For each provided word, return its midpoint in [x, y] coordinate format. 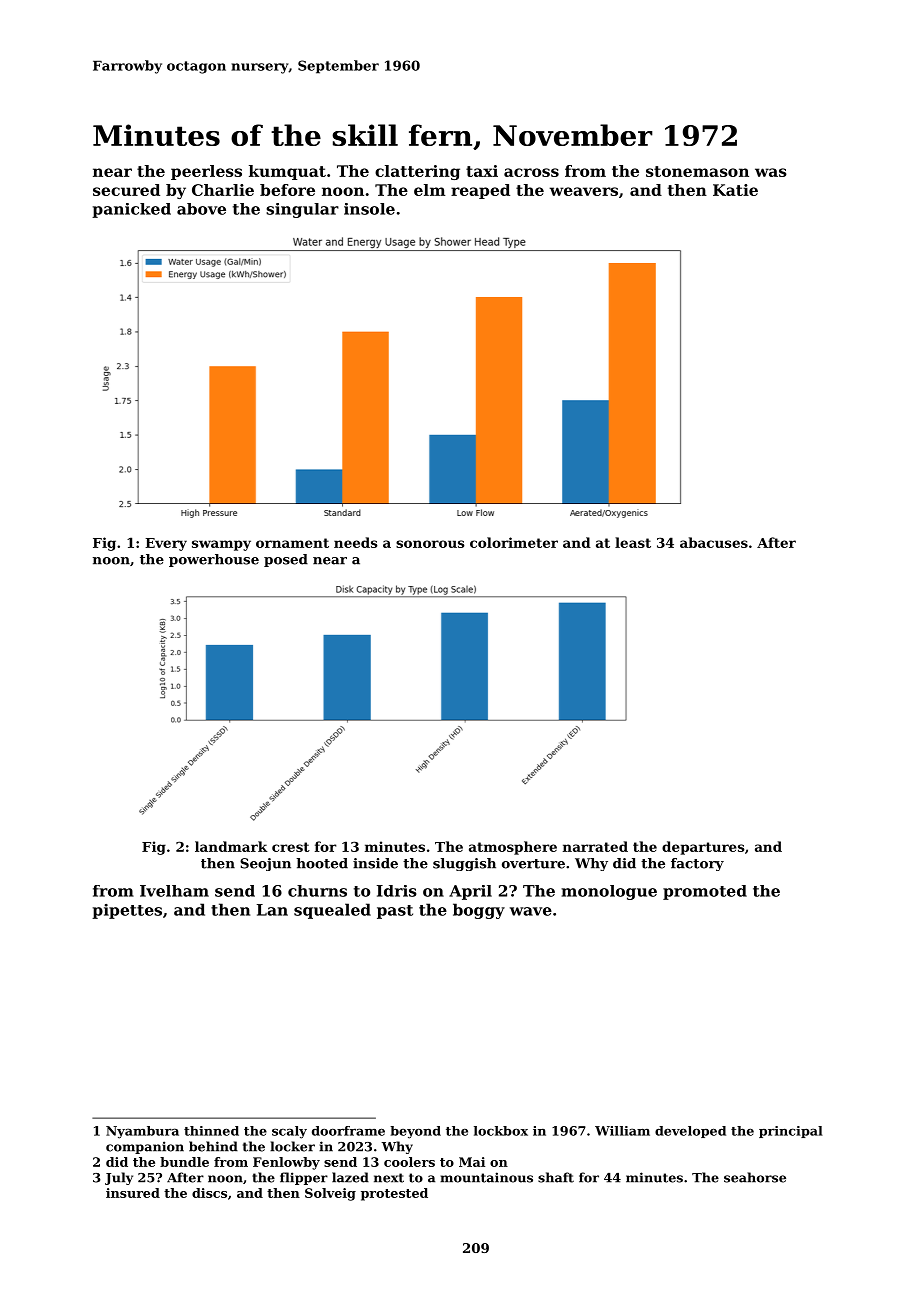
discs [209, 1193]
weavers [584, 191]
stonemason [697, 171]
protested [394, 1194]
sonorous [430, 544]
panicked [131, 210]
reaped [480, 191]
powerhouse [214, 560]
